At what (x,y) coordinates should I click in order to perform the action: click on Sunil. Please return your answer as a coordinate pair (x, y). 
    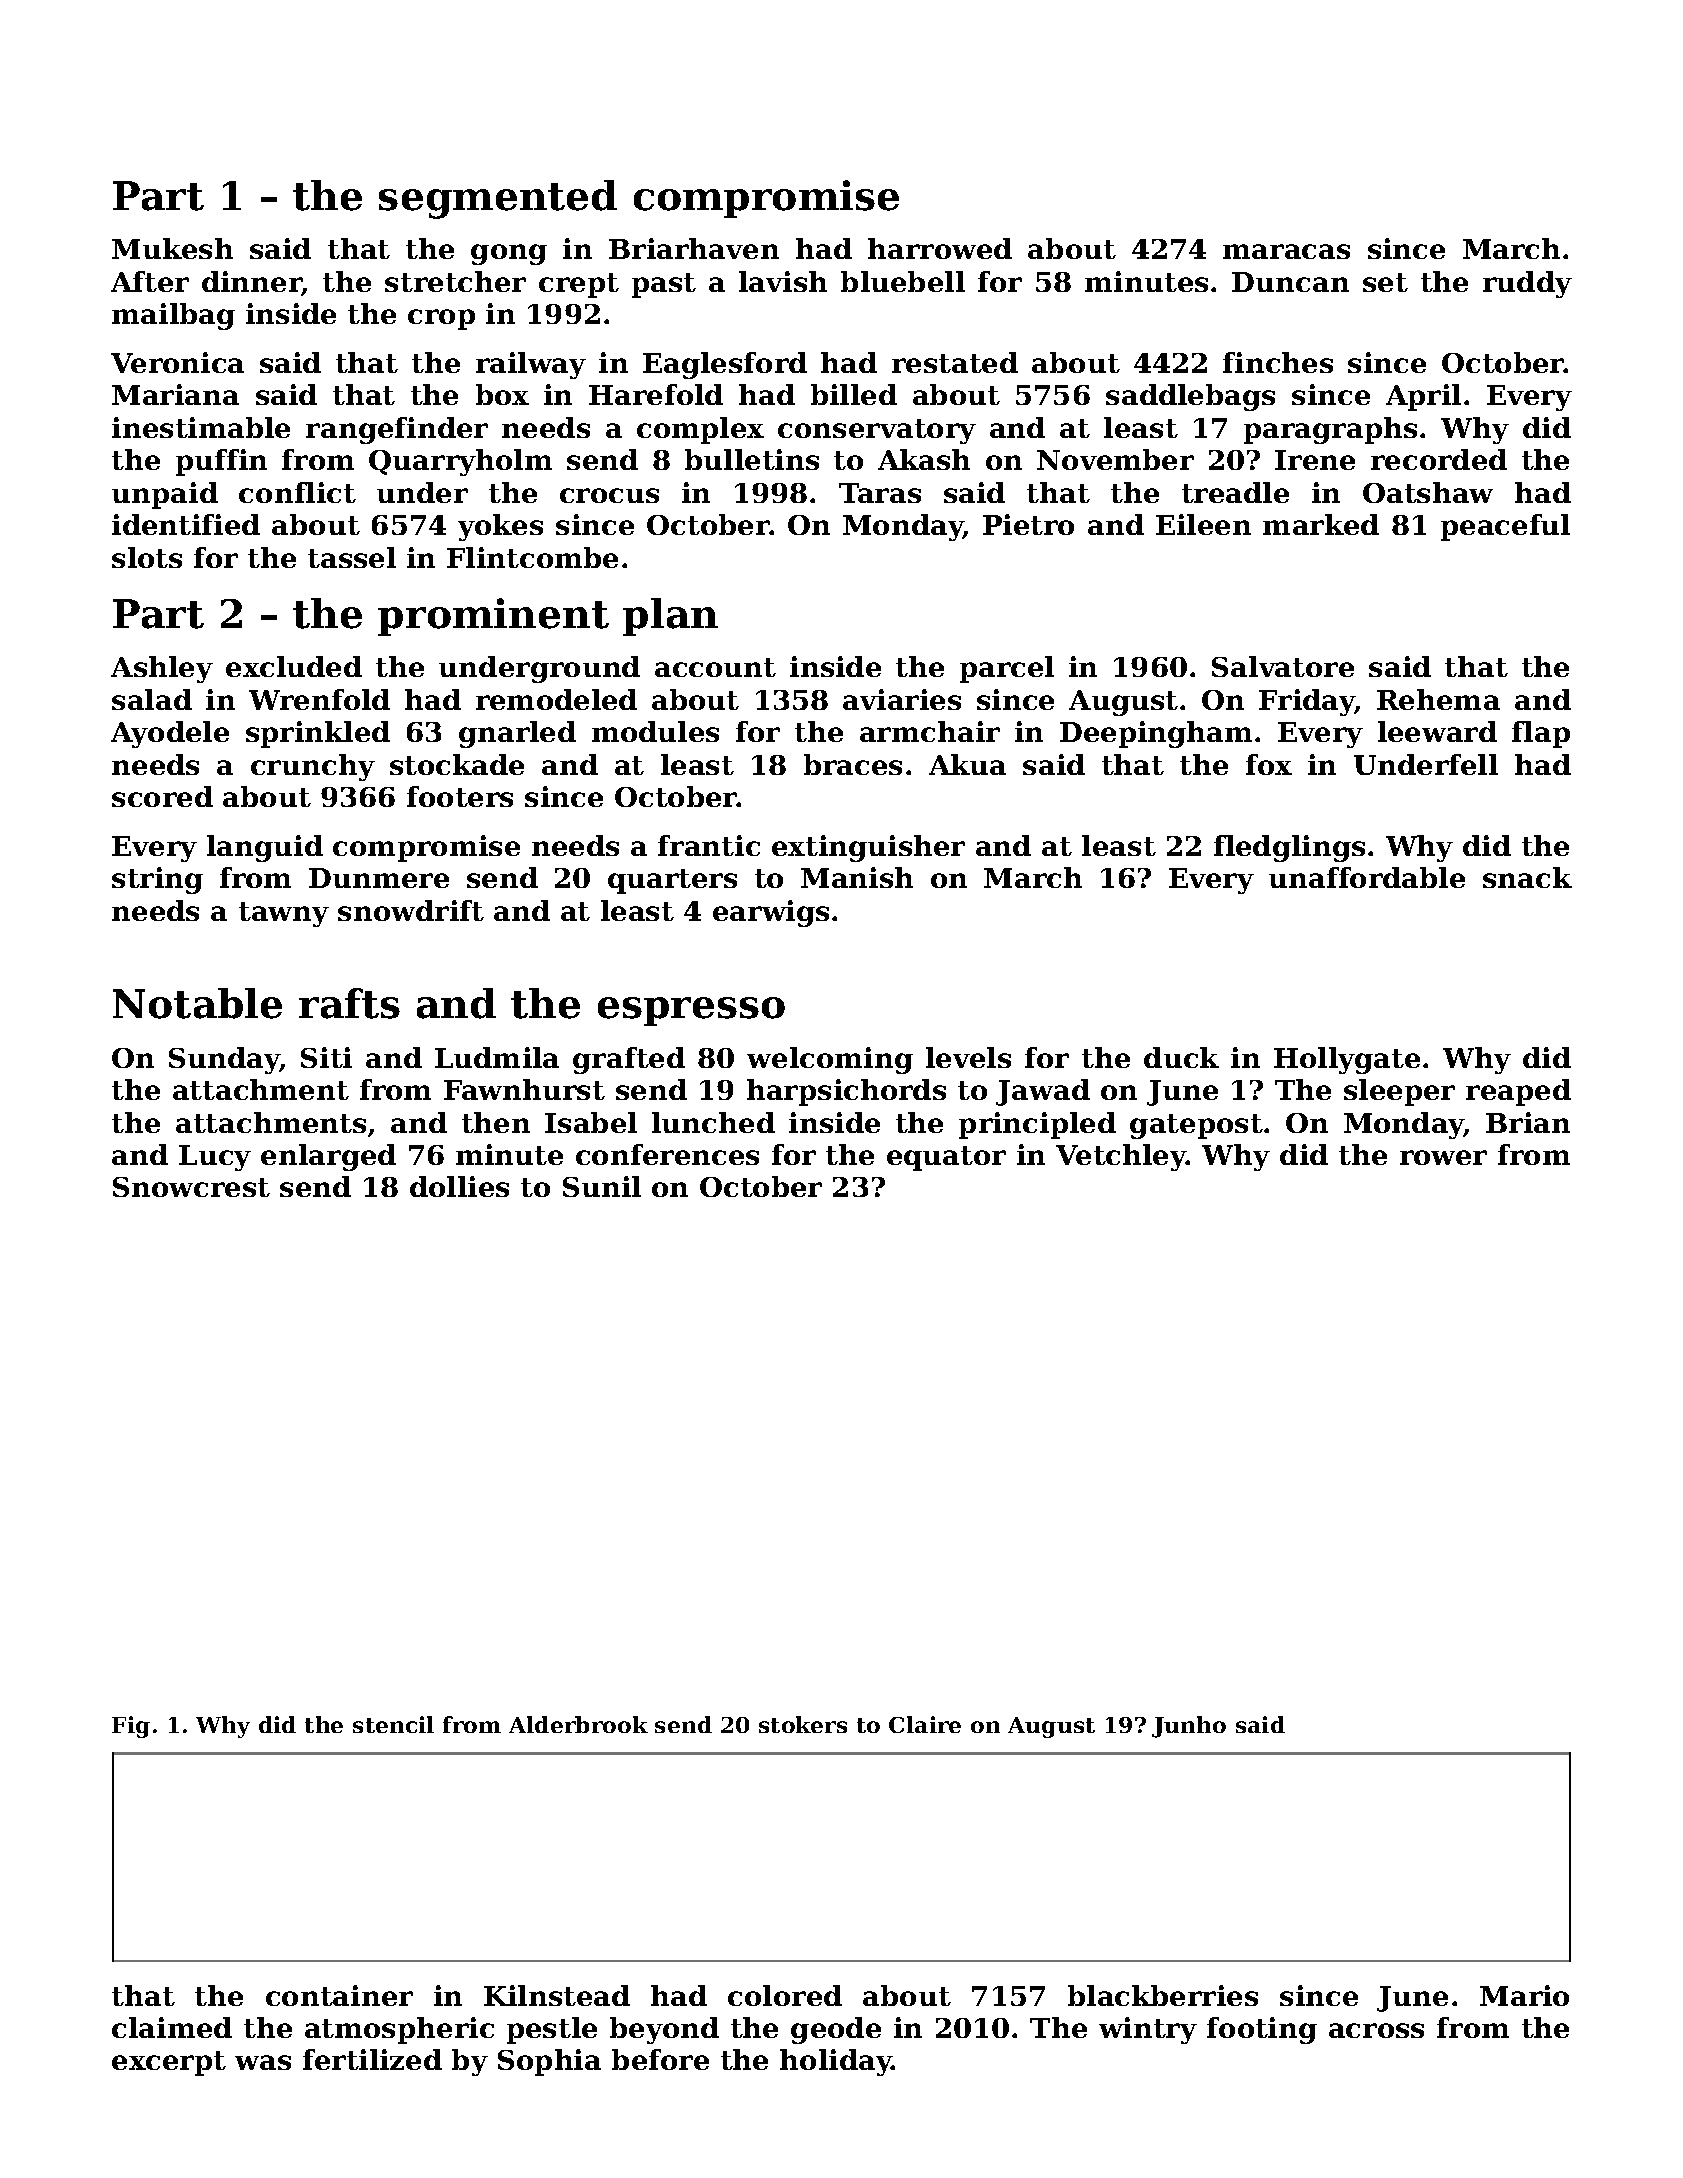
    Looking at the image, I should click on (602, 1186).
